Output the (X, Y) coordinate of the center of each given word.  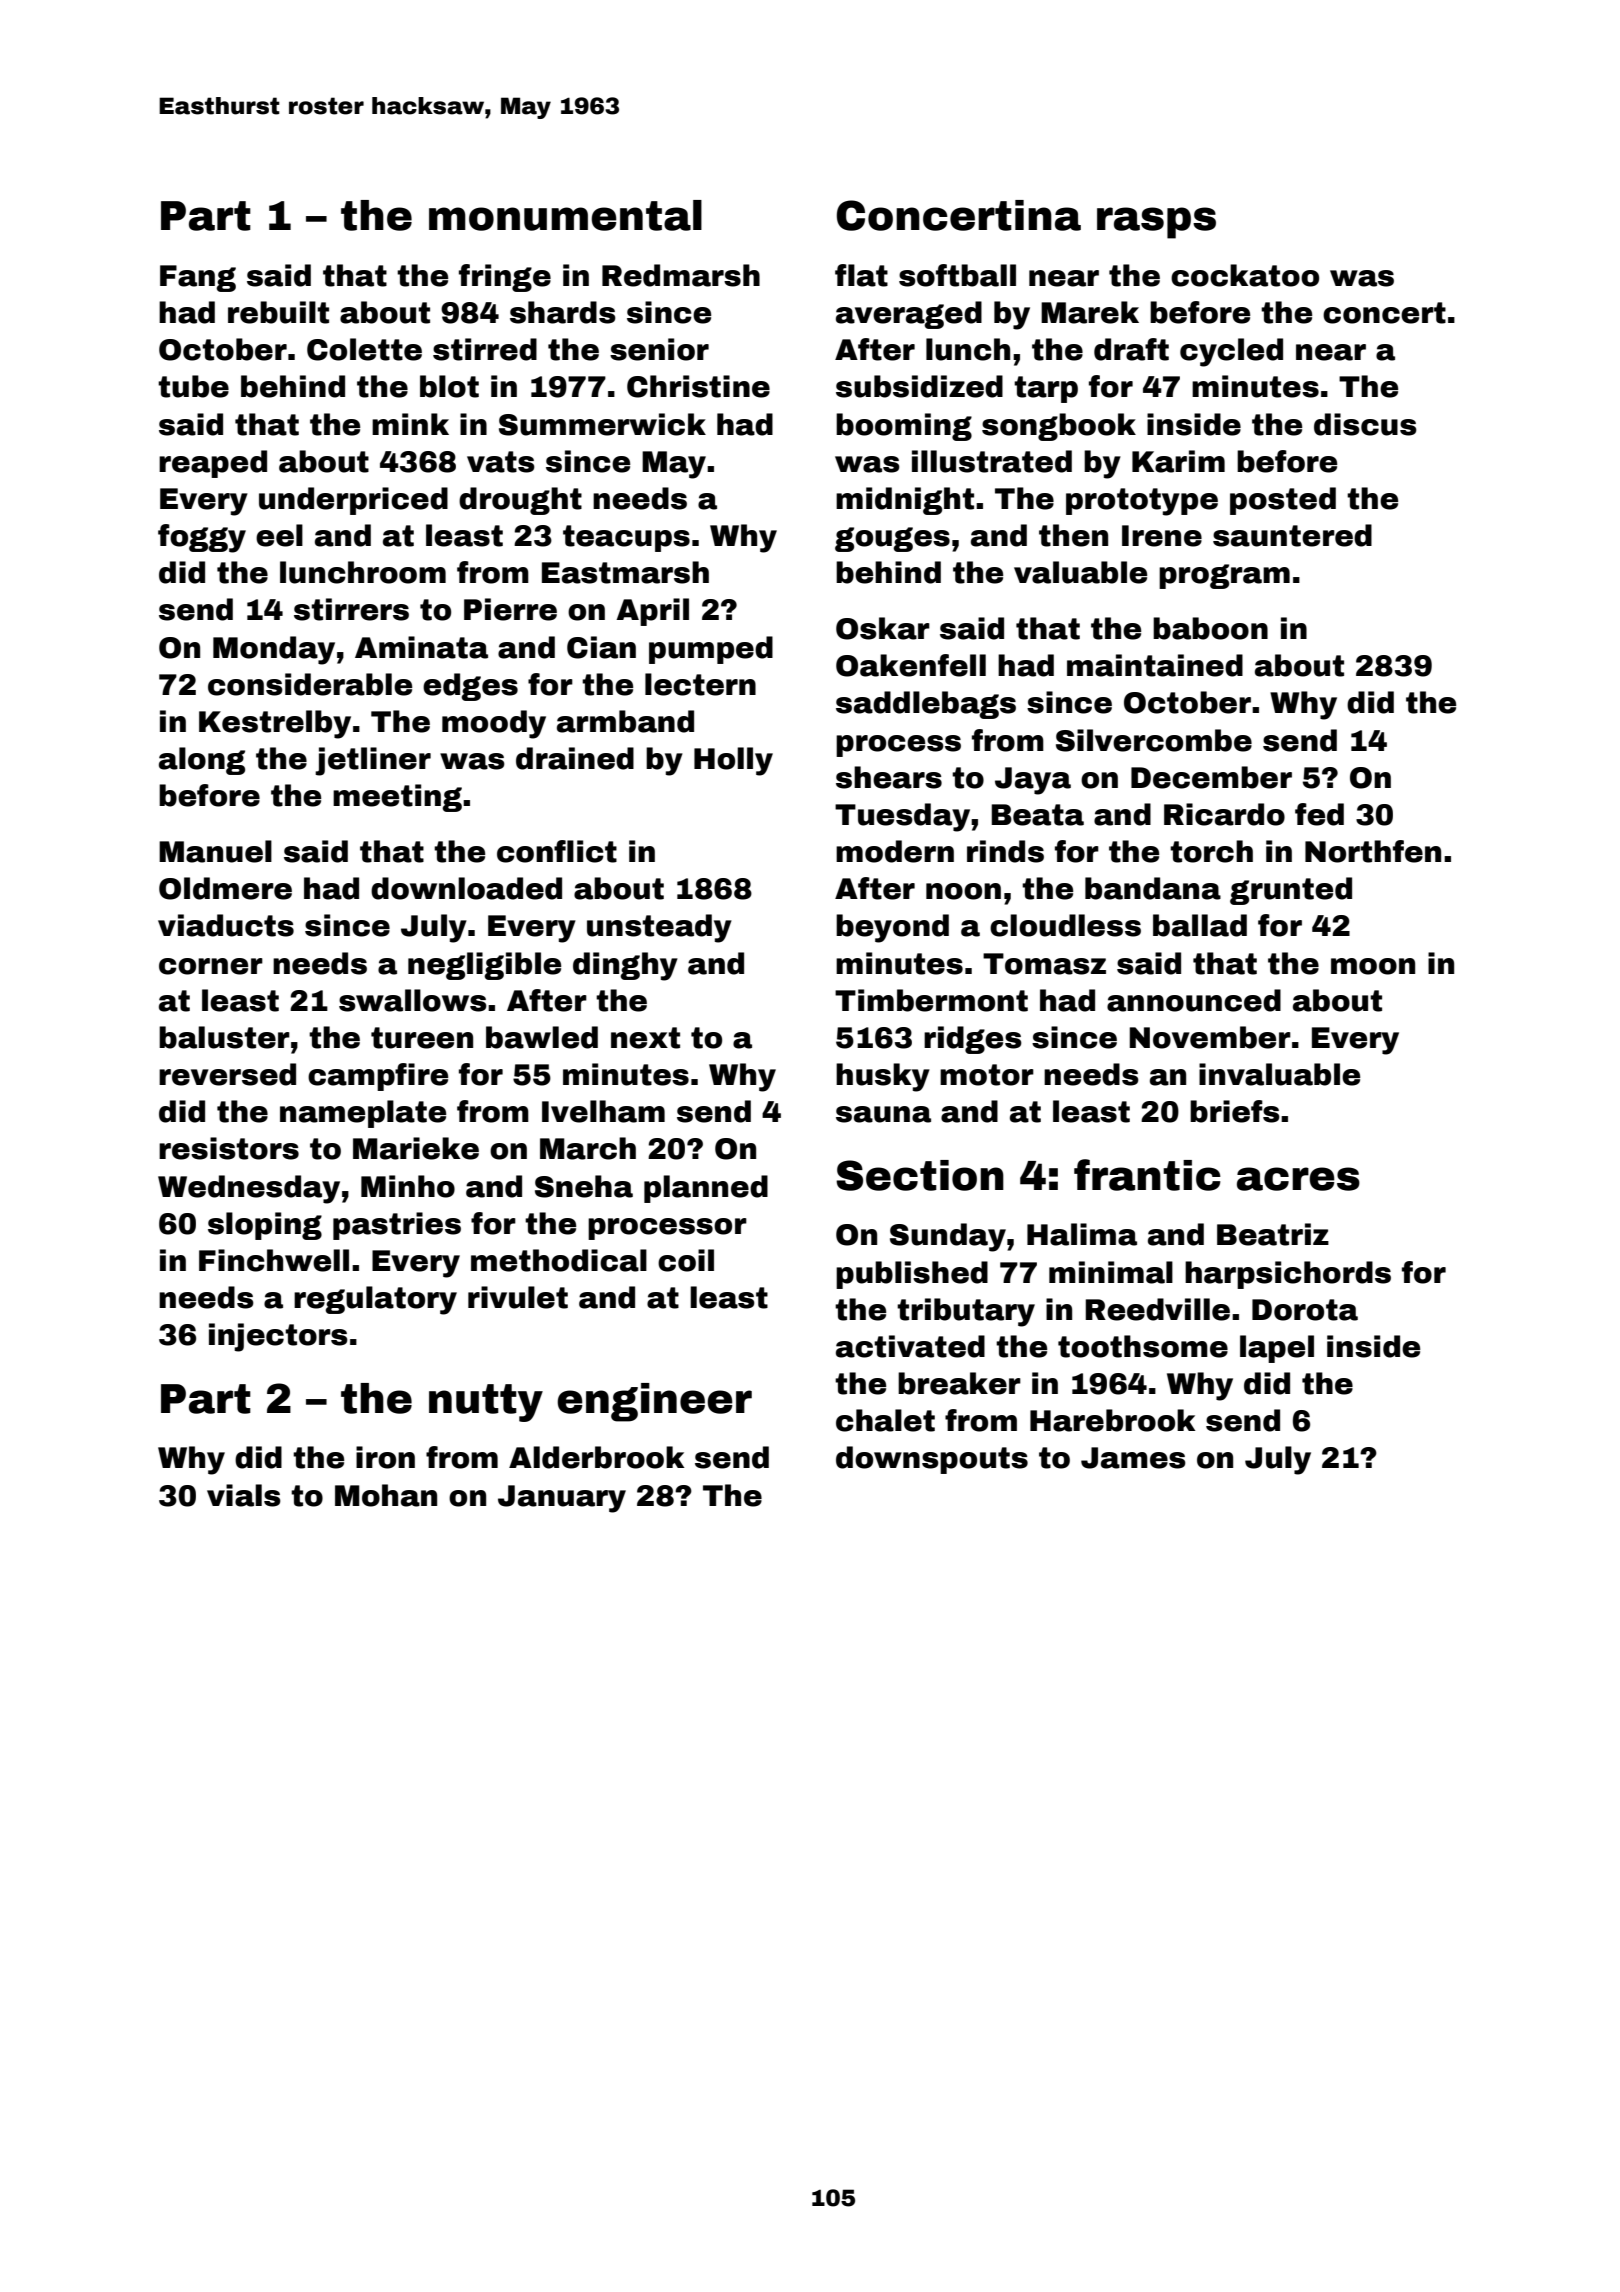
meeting (397, 798)
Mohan (386, 1495)
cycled (1231, 352)
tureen (422, 1038)
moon (1373, 966)
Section (920, 1175)
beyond (892, 928)
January (562, 1499)
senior (659, 349)
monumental (565, 215)
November (1210, 1037)
